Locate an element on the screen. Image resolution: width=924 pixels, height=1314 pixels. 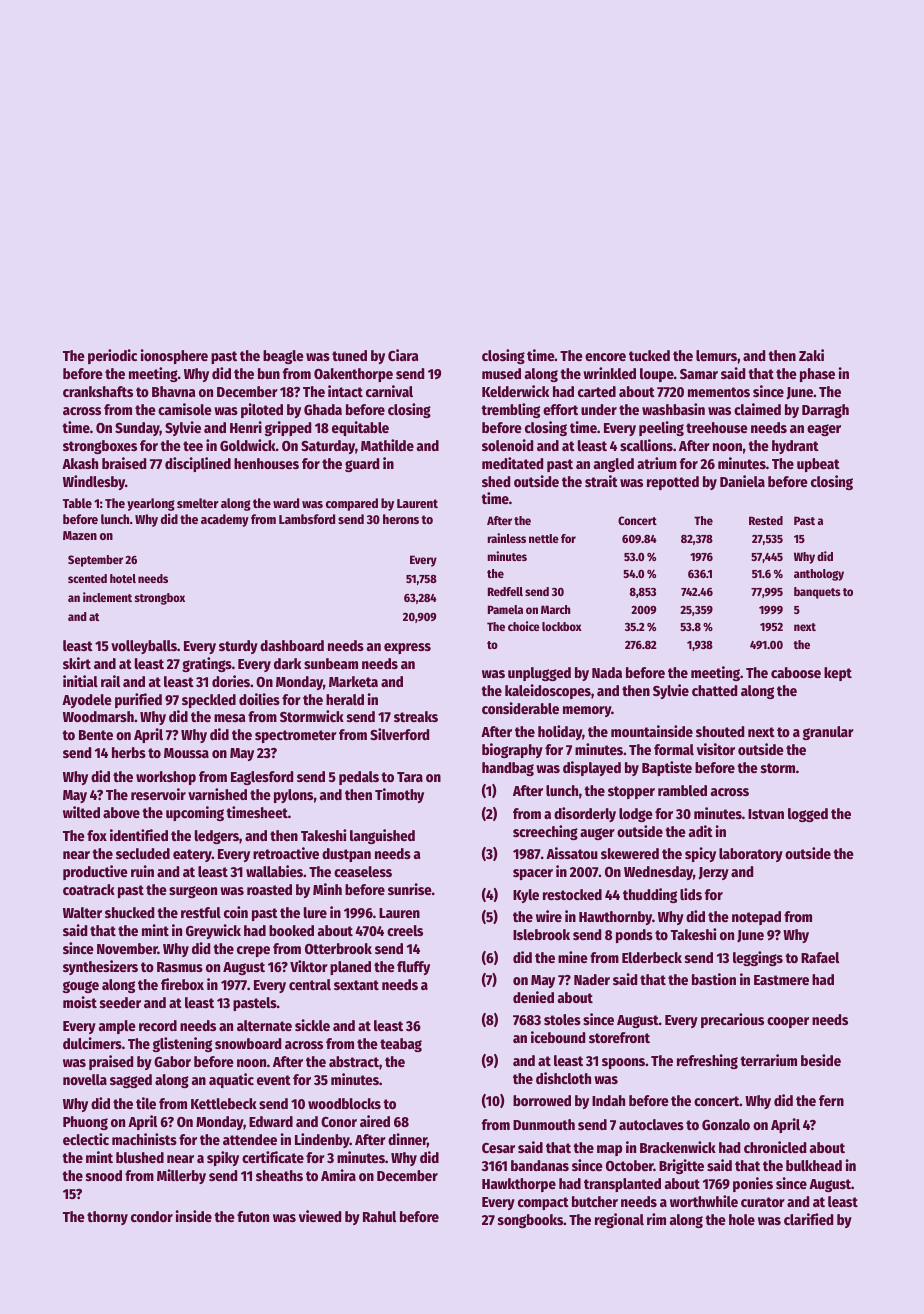
Rested is located at coordinates (766, 520).
